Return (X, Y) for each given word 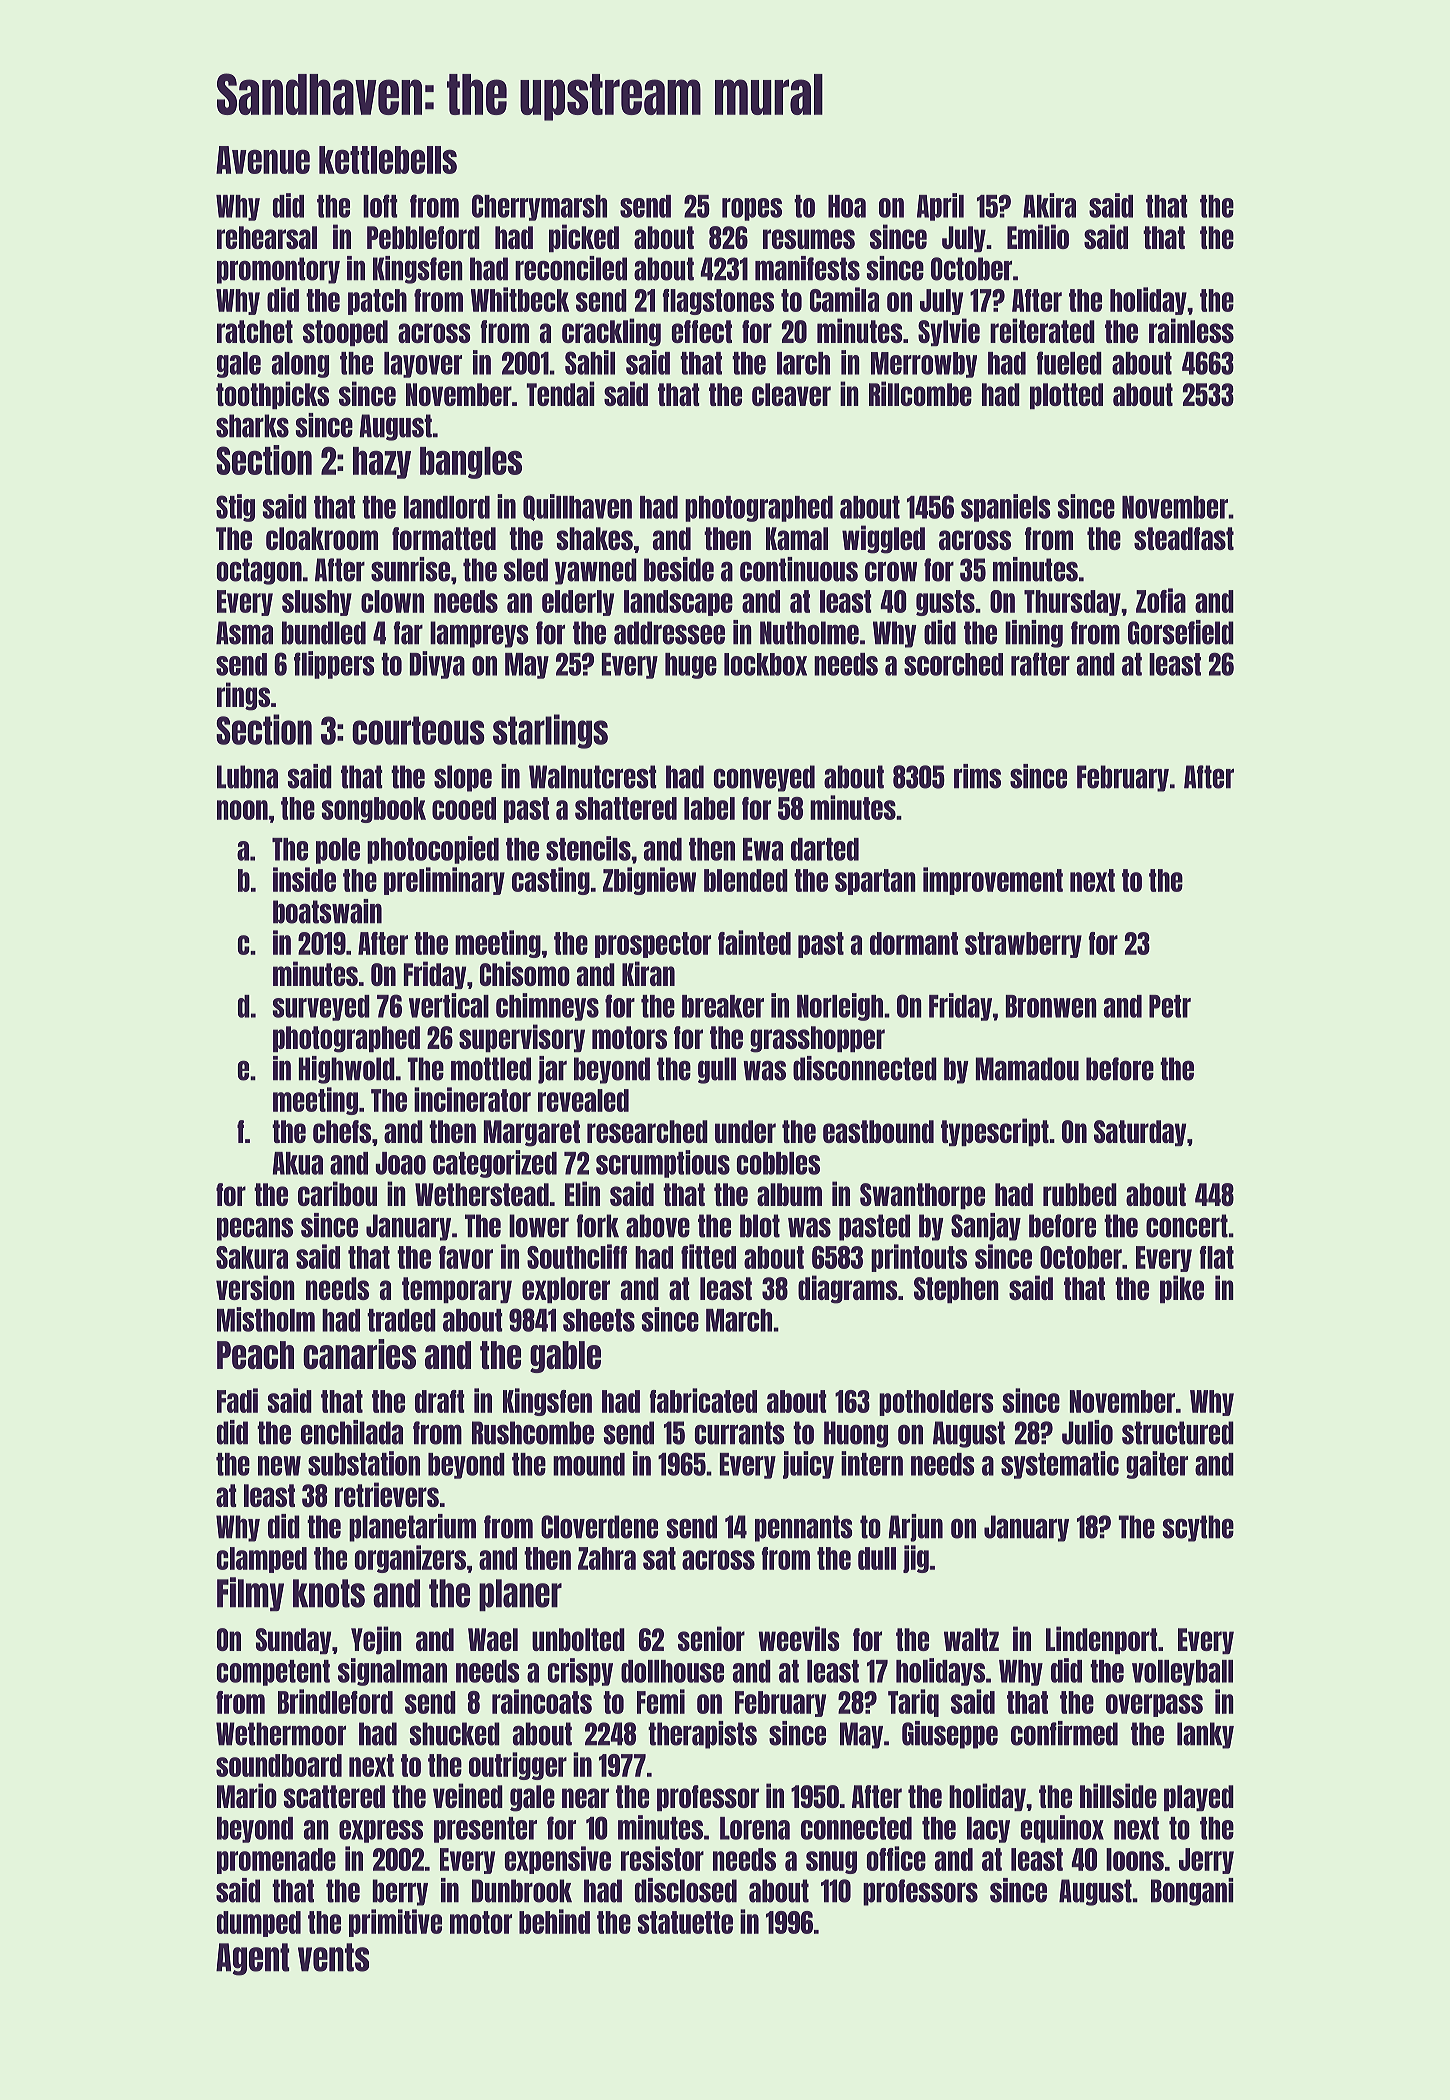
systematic (1060, 1465)
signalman (392, 1672)
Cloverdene (599, 1527)
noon (242, 810)
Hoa (847, 206)
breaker (723, 1006)
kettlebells (388, 160)
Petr (1170, 1006)
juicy (808, 1465)
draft (440, 1401)
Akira (1049, 205)
